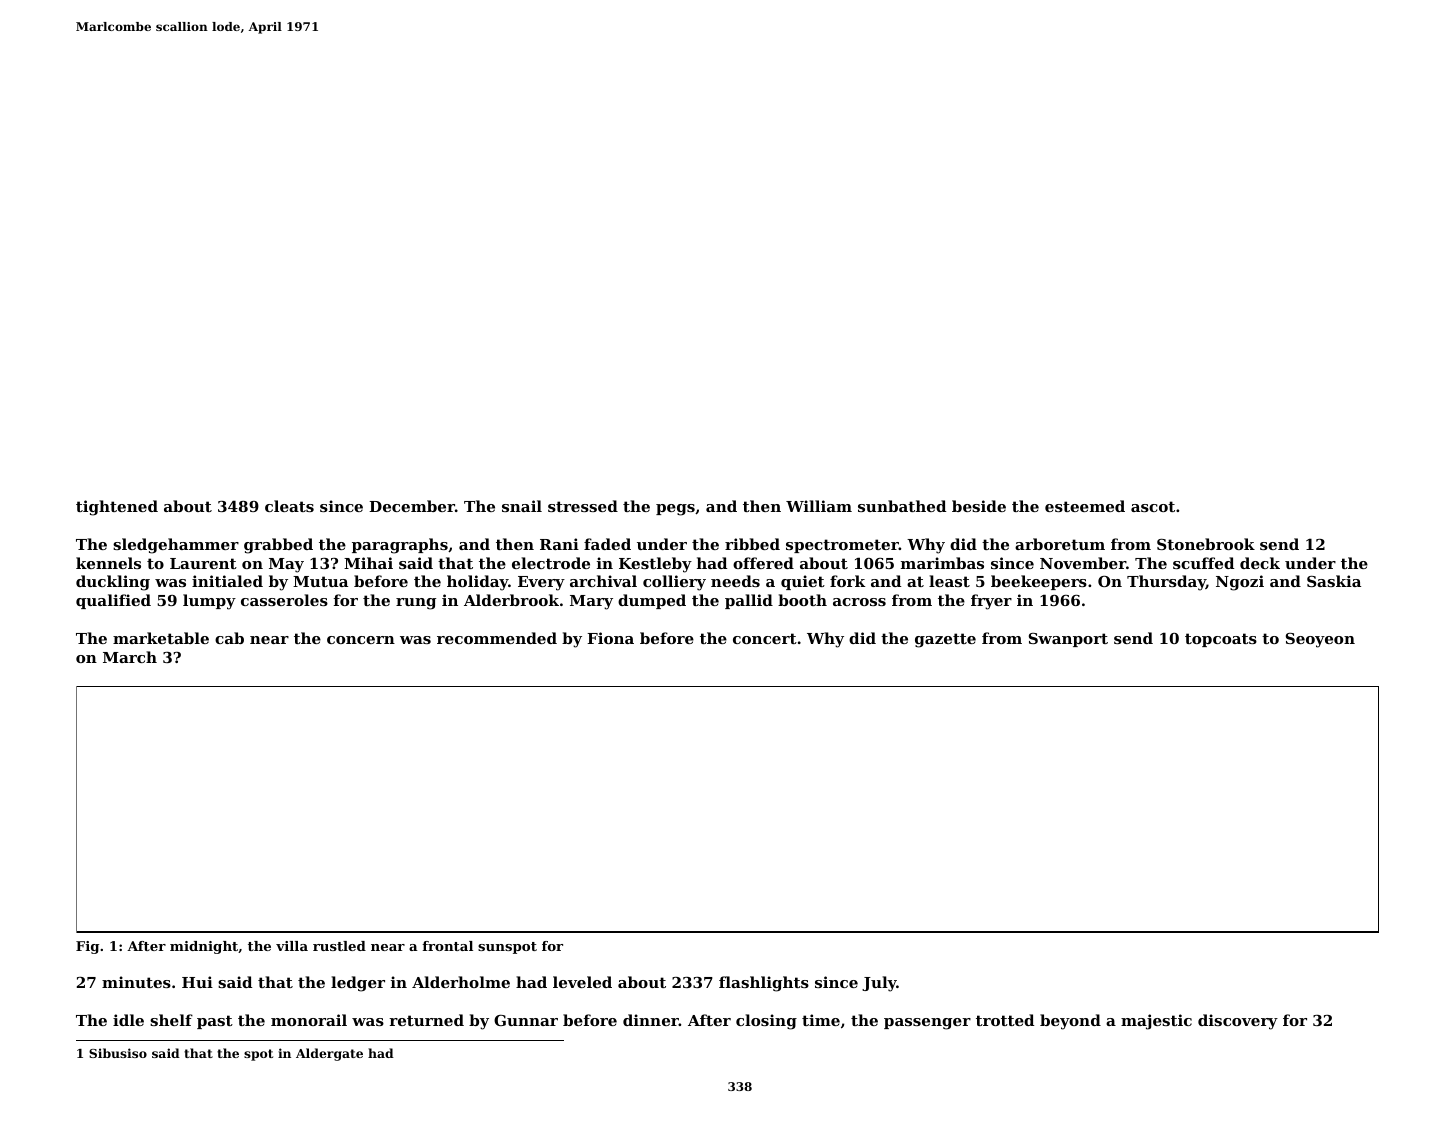 The height and width of the screenshot is (1125, 1455). Describe the element at coordinates (766, 1022) in the screenshot. I see `closing` at that location.
